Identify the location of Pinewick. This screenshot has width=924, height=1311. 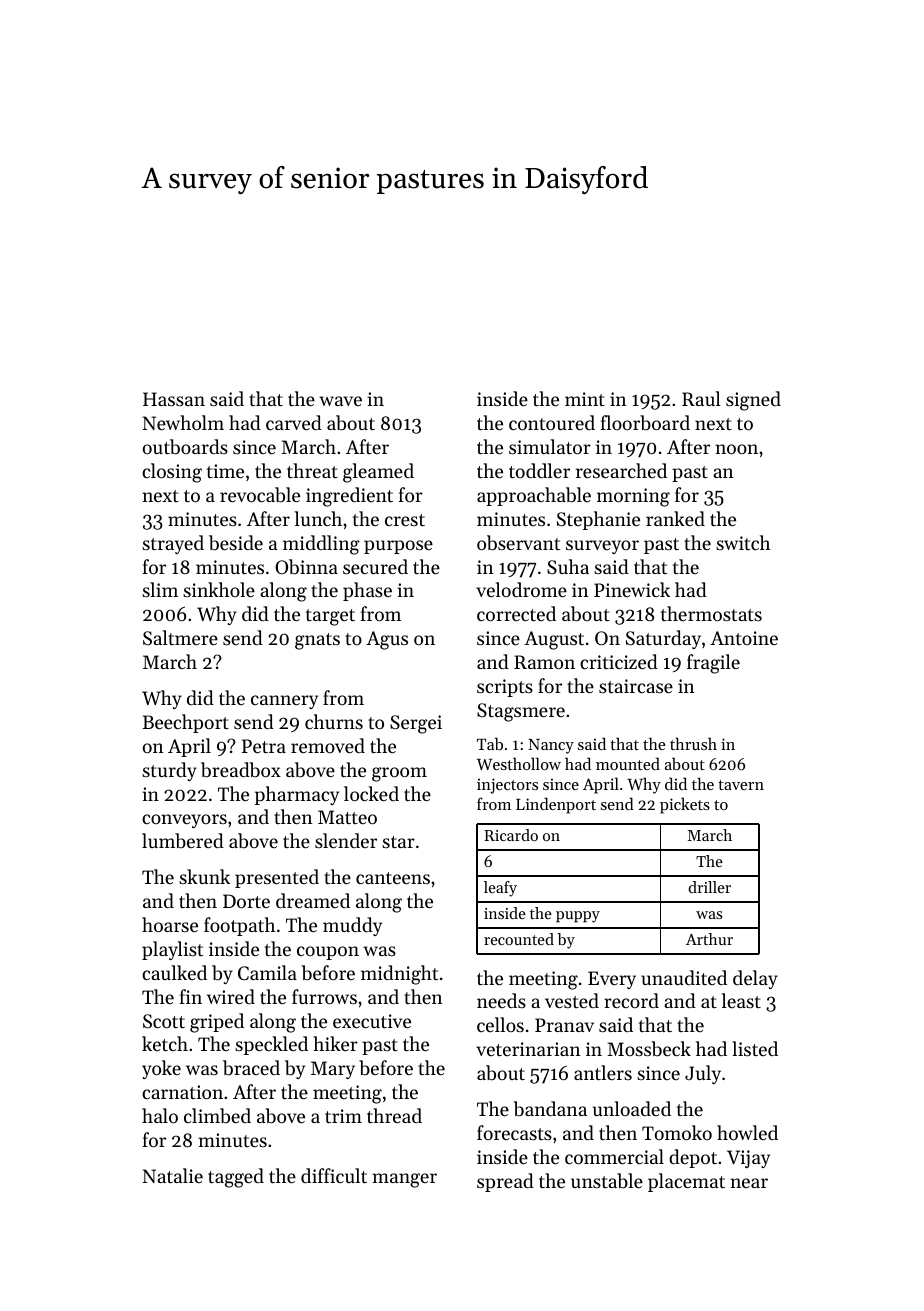
(632, 589).
